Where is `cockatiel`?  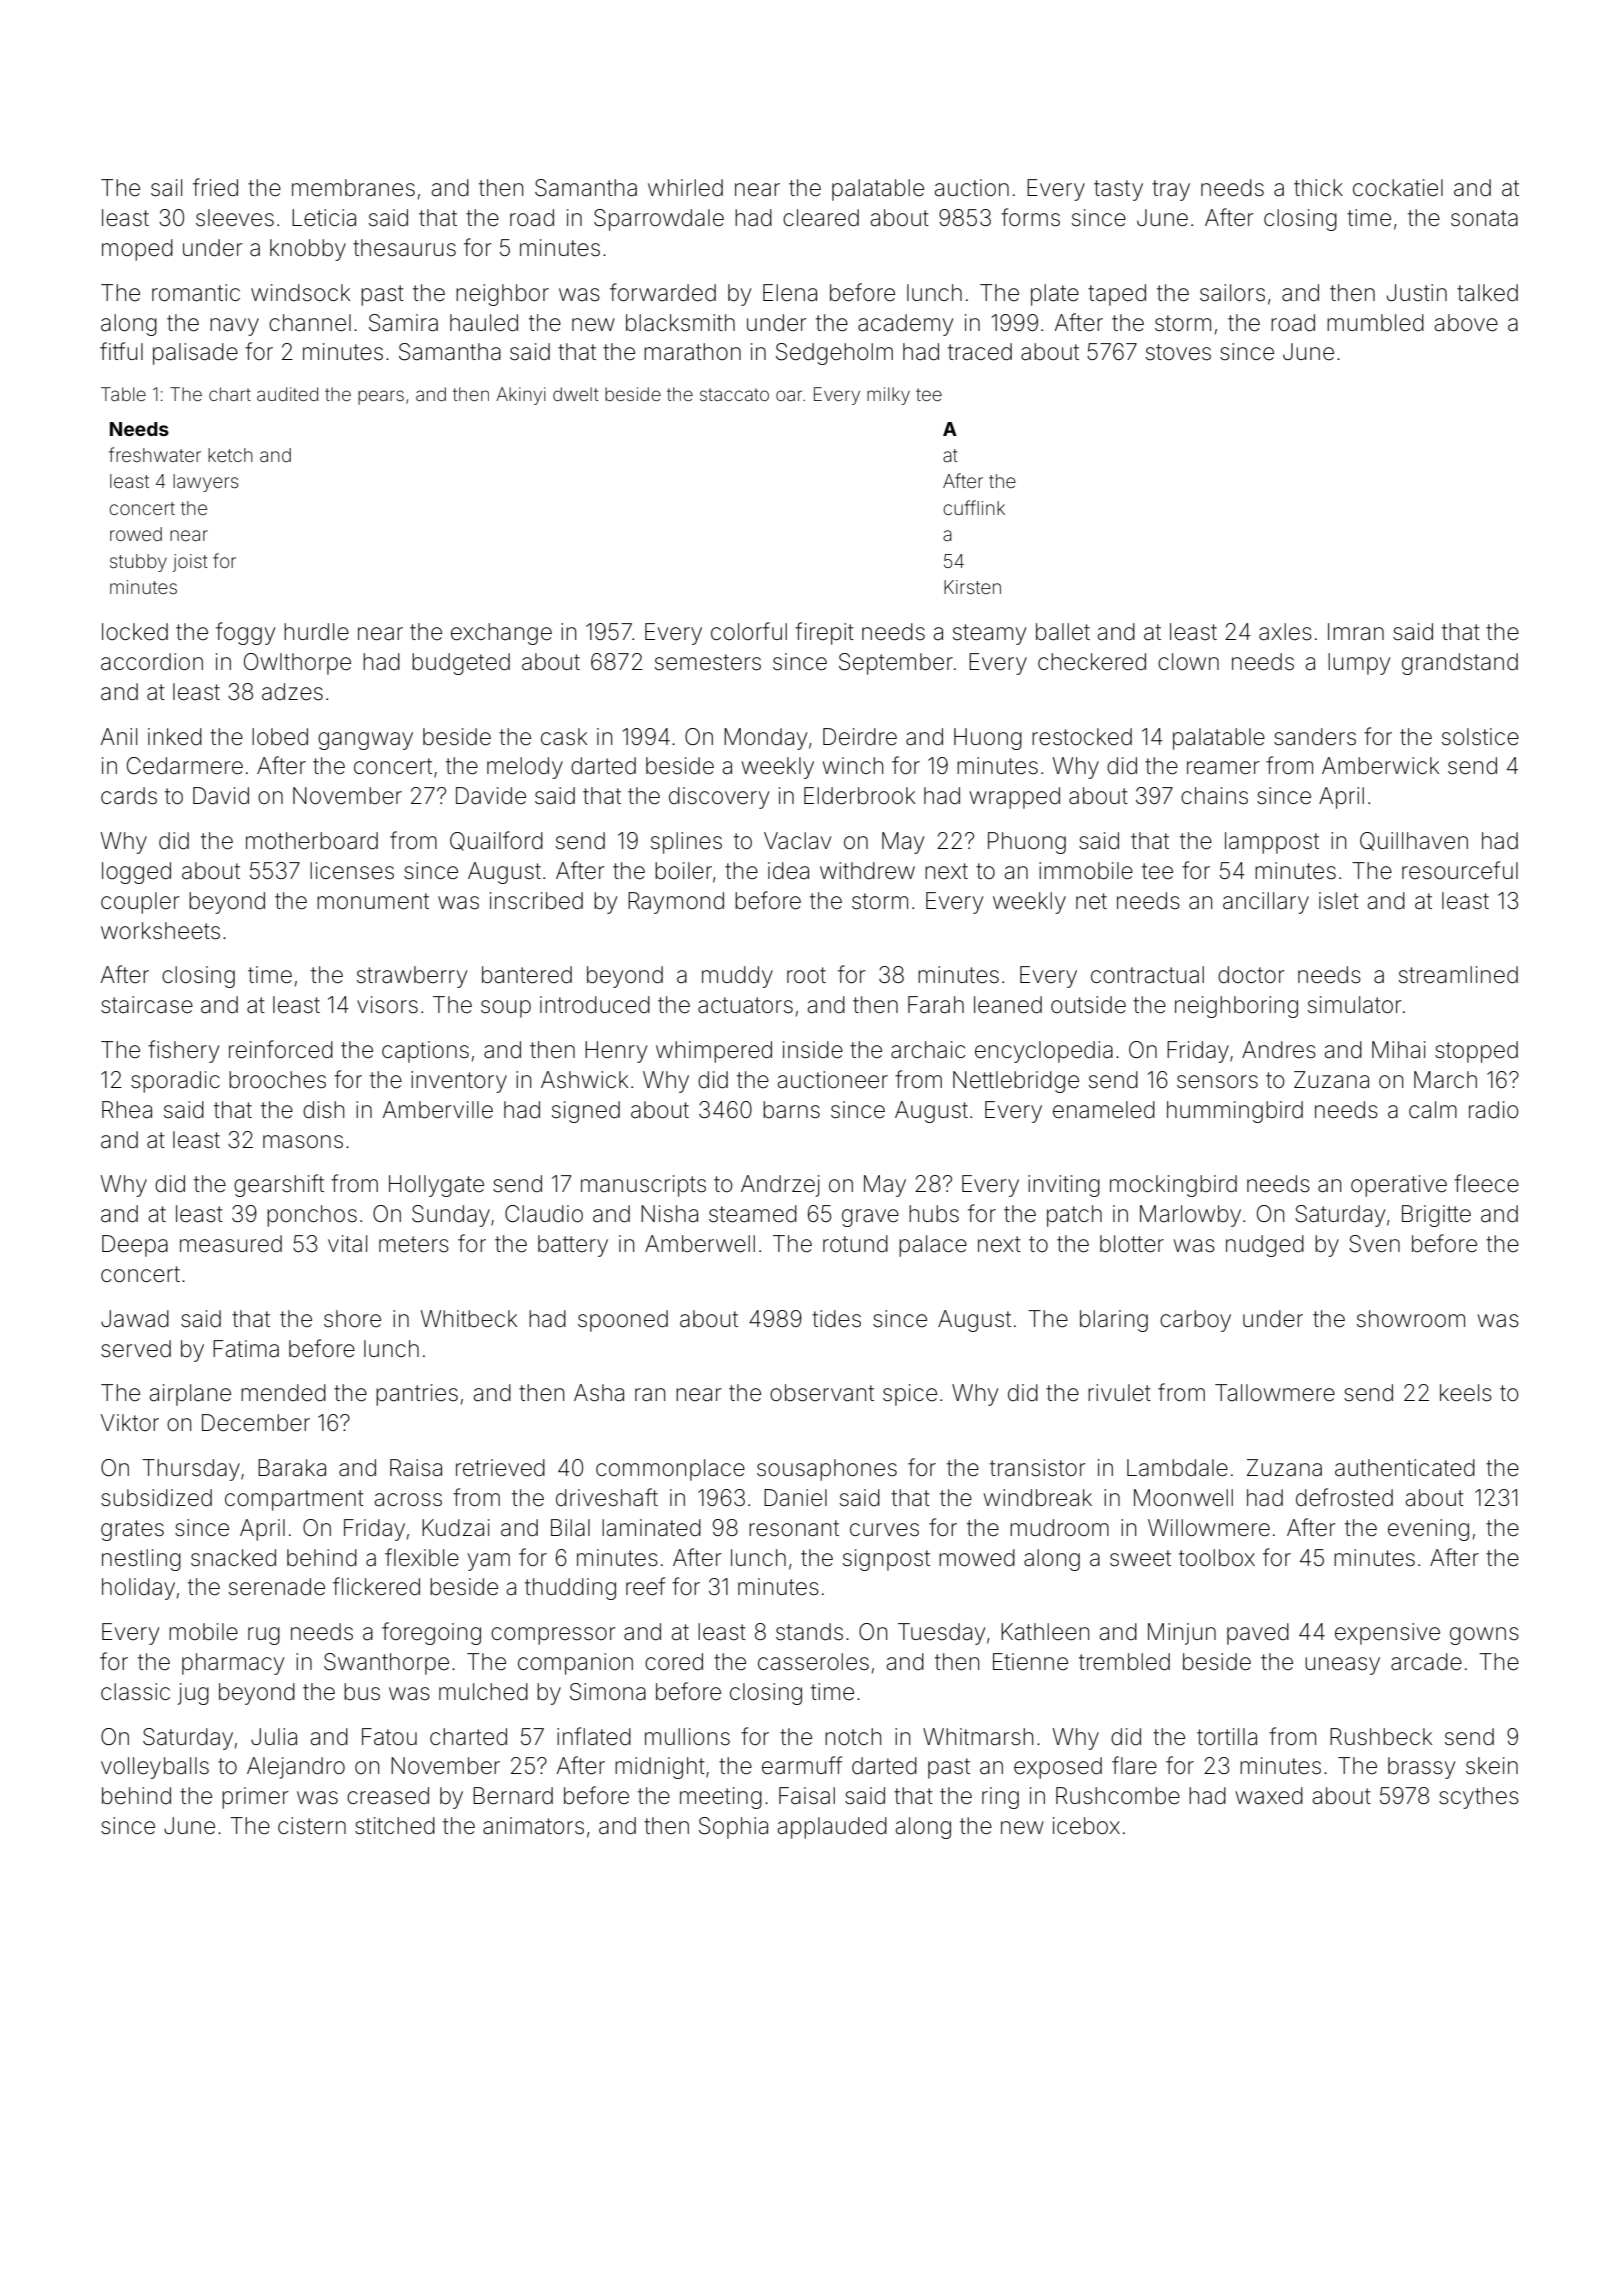
cockatiel is located at coordinates (1398, 188).
